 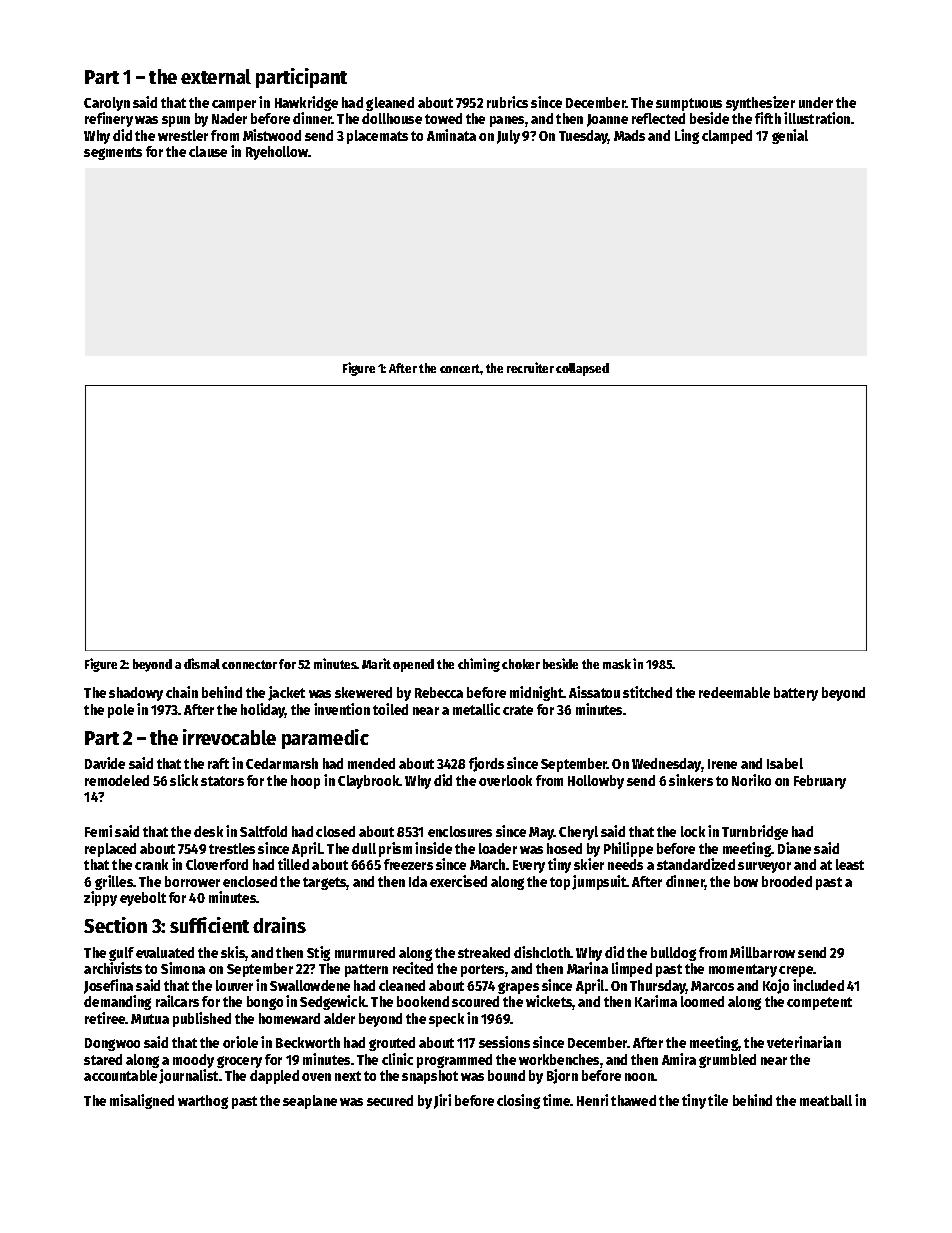 What do you see at coordinates (521, 664) in the image?
I see `choker` at bounding box center [521, 664].
